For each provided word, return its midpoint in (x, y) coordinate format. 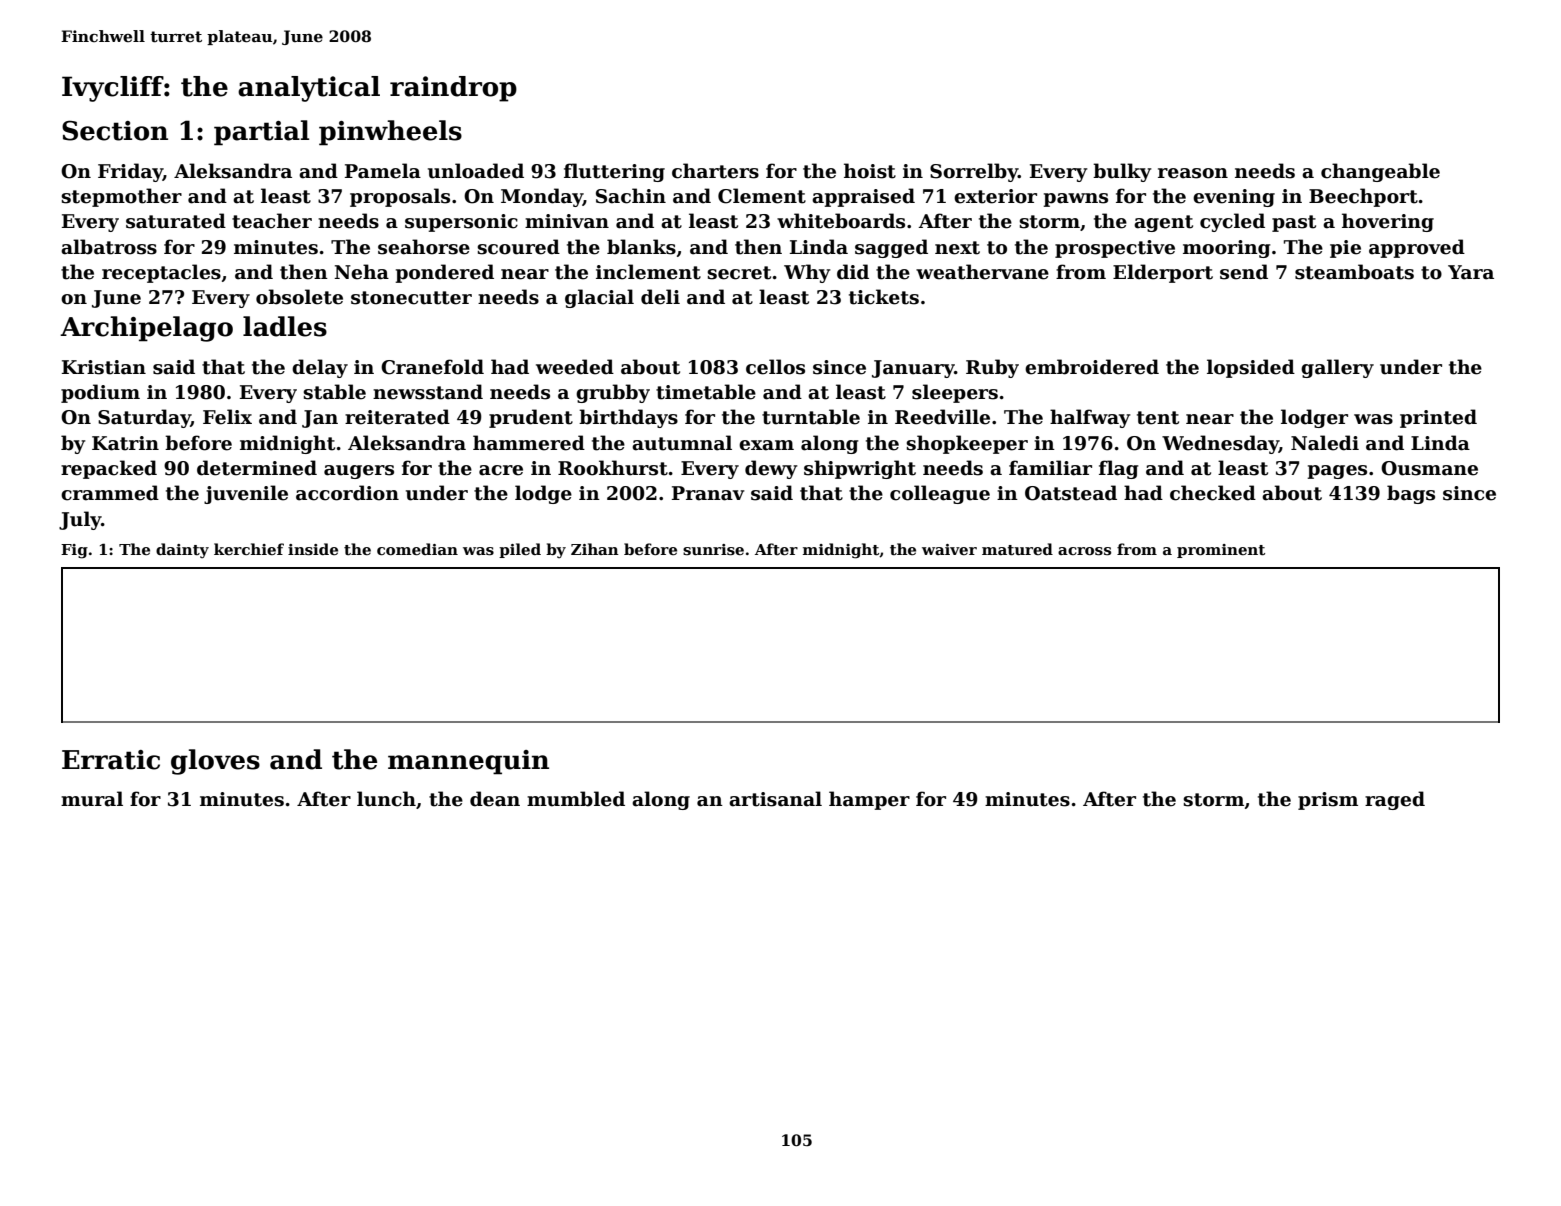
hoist (870, 171)
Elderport (1163, 273)
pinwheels (390, 133)
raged (1395, 800)
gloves (215, 762)
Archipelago (146, 329)
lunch (386, 799)
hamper (869, 800)
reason (1193, 173)
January (913, 369)
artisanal (775, 799)
